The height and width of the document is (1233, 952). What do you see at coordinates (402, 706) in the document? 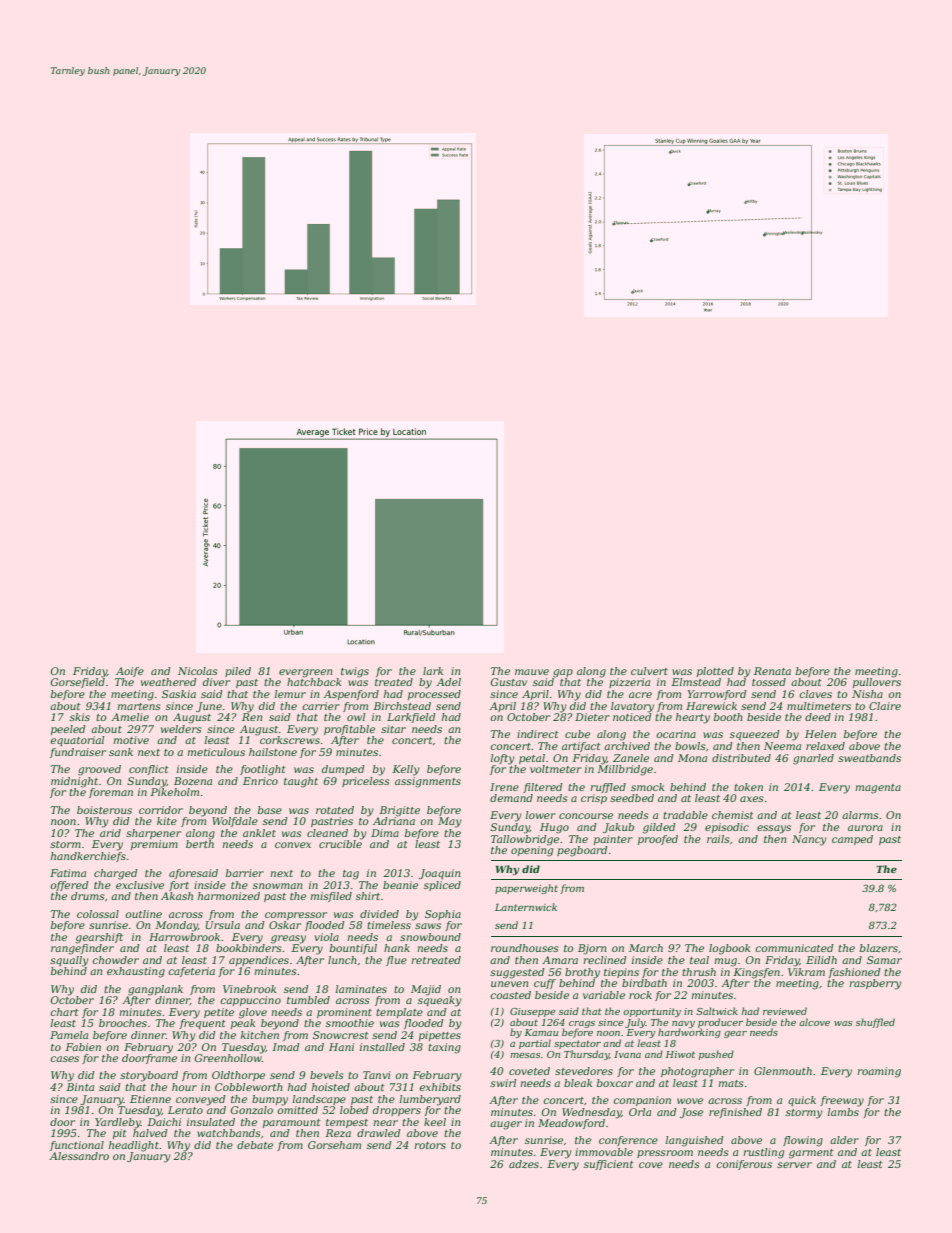
I see `Birchstead` at bounding box center [402, 706].
